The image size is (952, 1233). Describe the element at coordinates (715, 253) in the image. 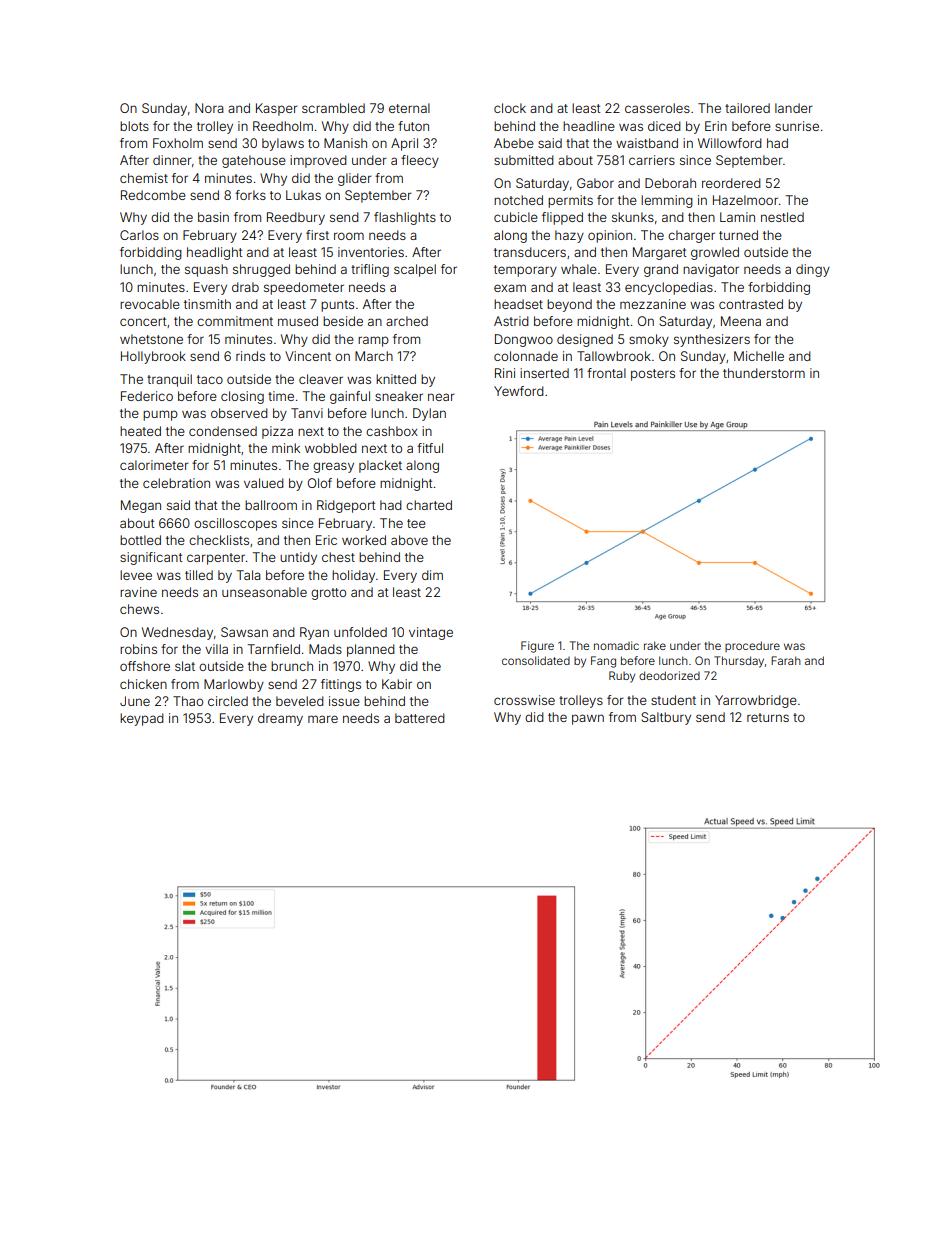

I see `growled` at that location.
